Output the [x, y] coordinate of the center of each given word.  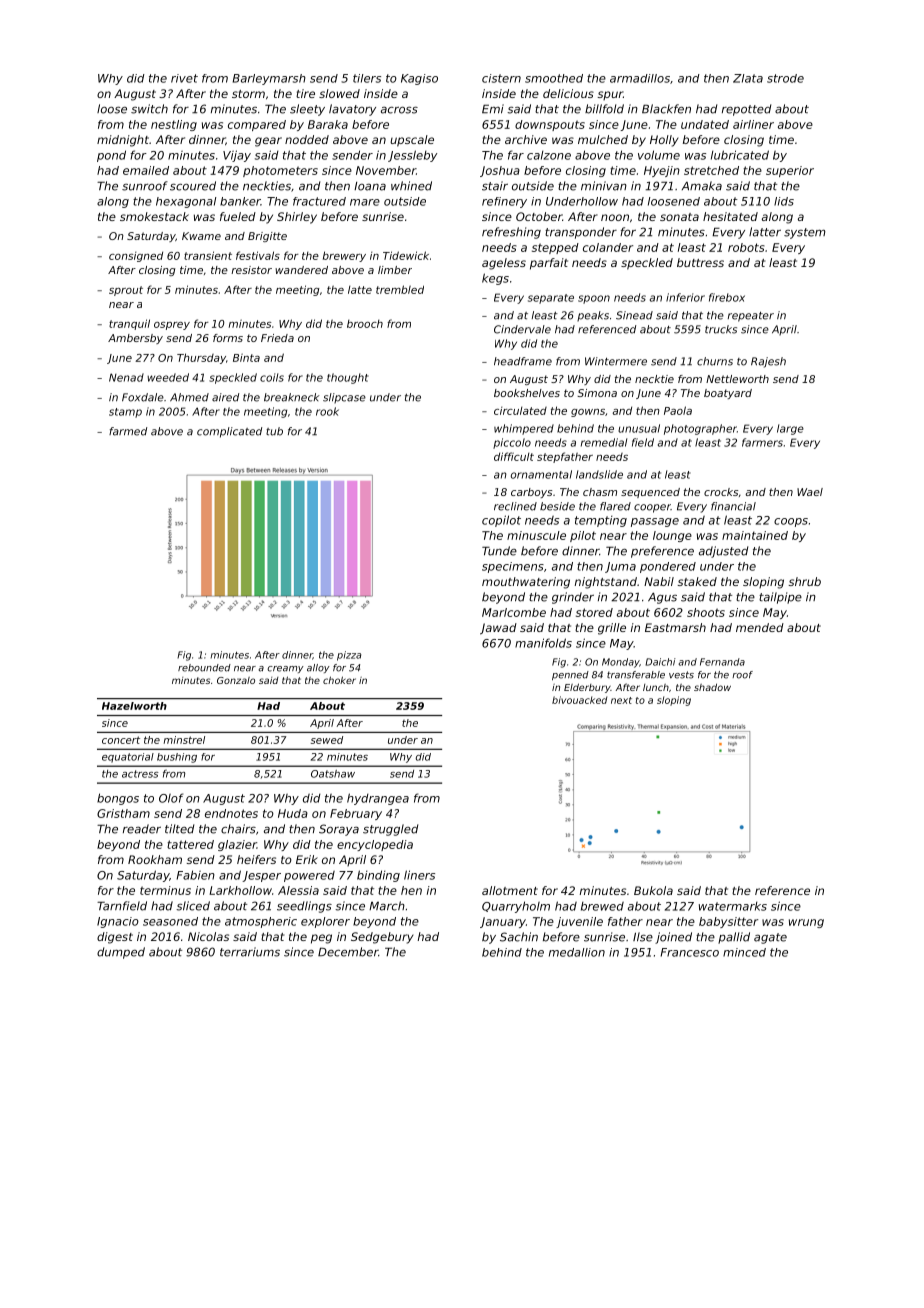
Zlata [748, 78]
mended [760, 627]
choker [339, 680]
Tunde [499, 551]
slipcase [344, 398]
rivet [184, 78]
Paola [678, 410]
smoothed [554, 78]
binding [378, 876]
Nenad [126, 377]
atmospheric [261, 922]
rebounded [204, 668]
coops [791, 522]
